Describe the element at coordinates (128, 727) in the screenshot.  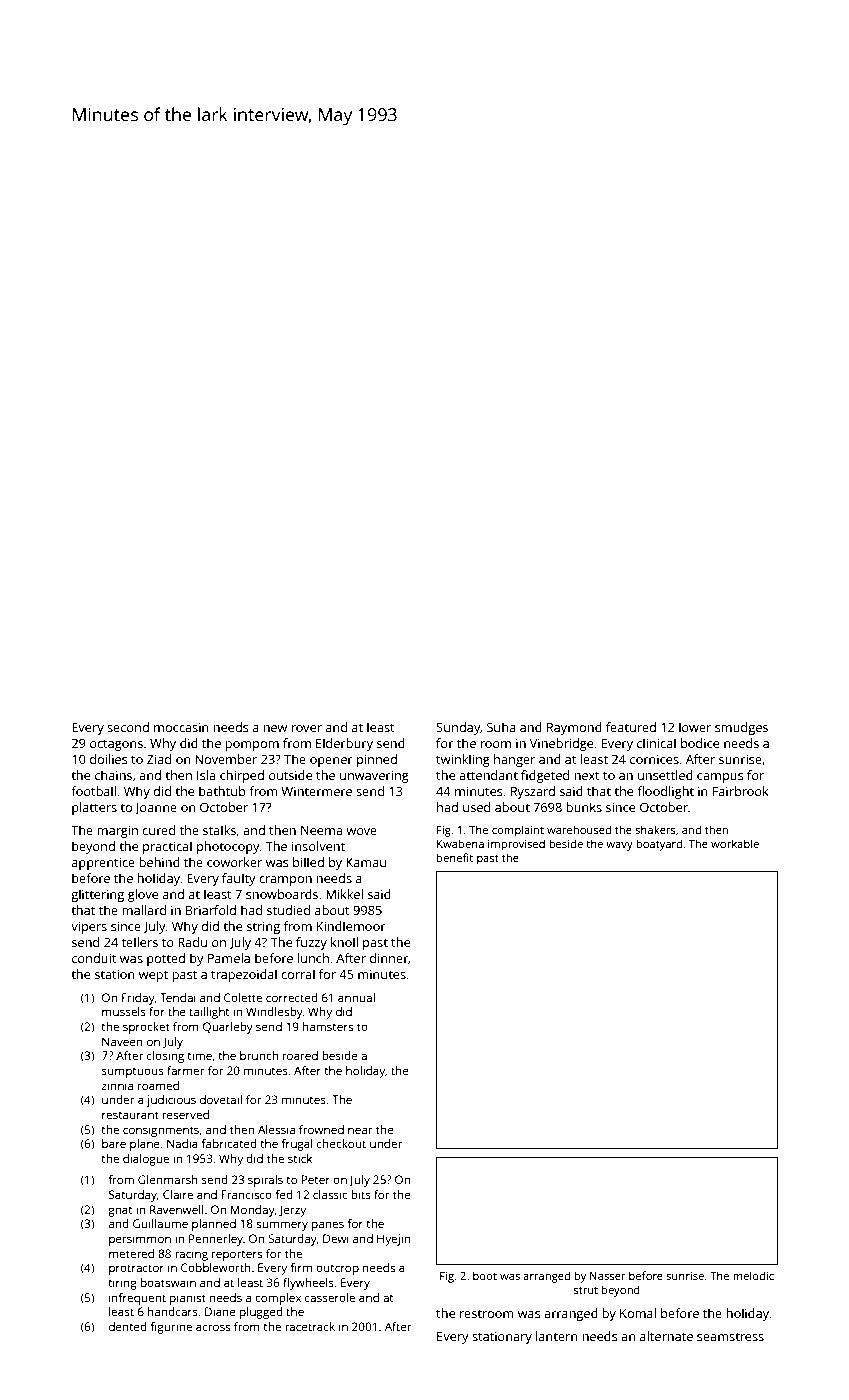
I see `second` at that location.
